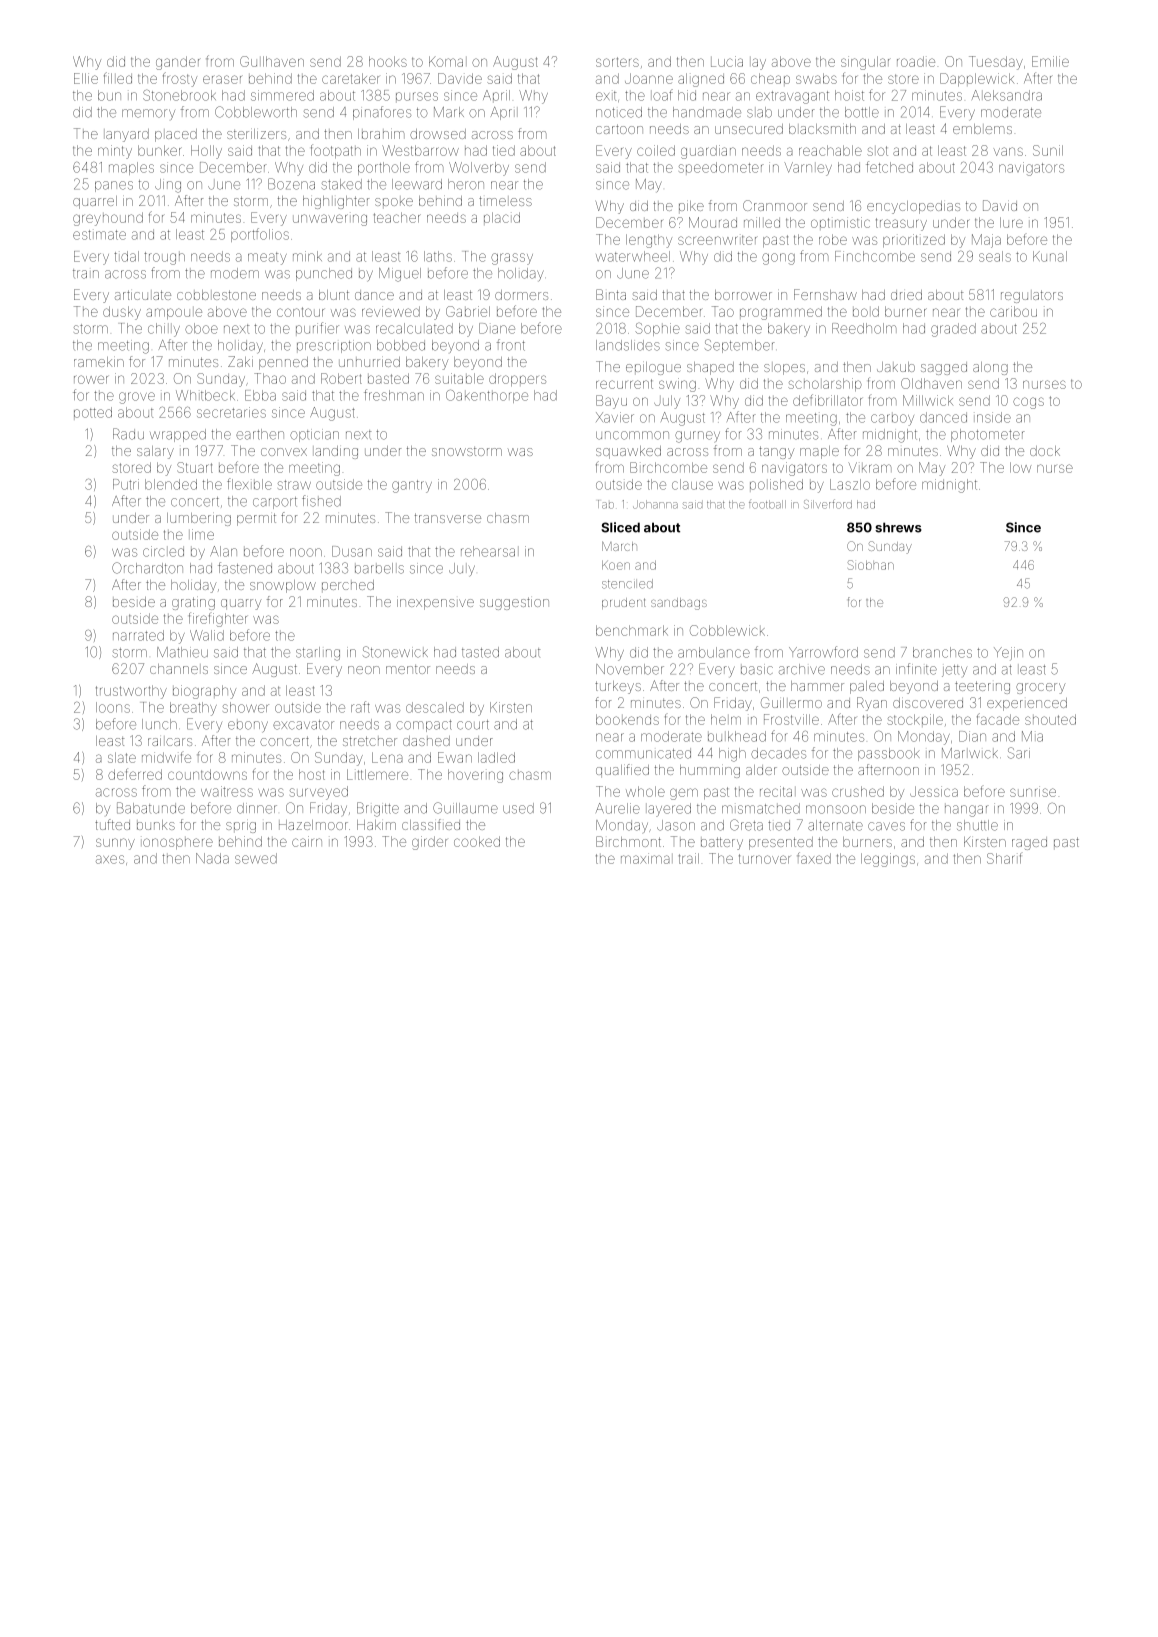 The height and width of the page is (1637, 1158). Describe the element at coordinates (726, 719) in the page. I see `helm` at that location.
